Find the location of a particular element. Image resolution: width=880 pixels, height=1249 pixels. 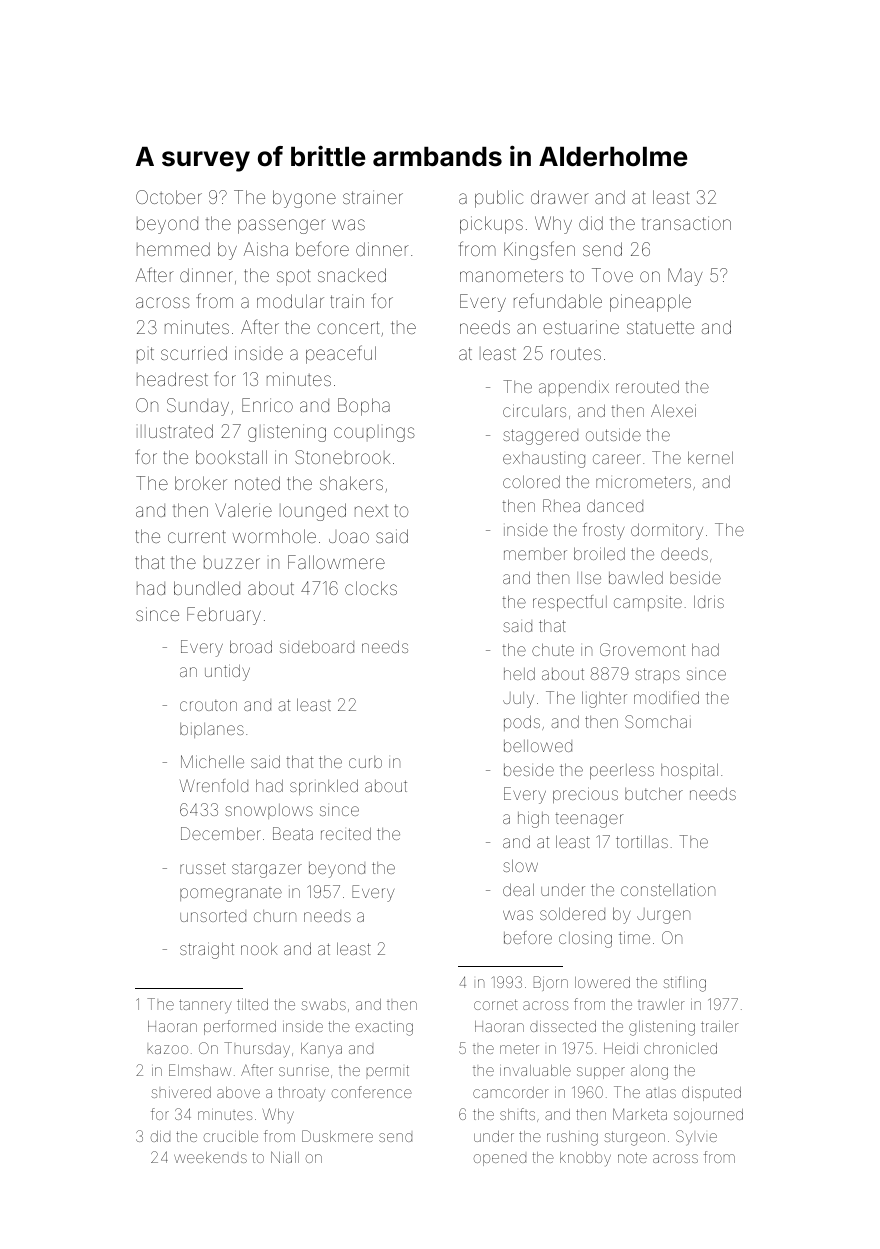

October is located at coordinates (169, 197).
